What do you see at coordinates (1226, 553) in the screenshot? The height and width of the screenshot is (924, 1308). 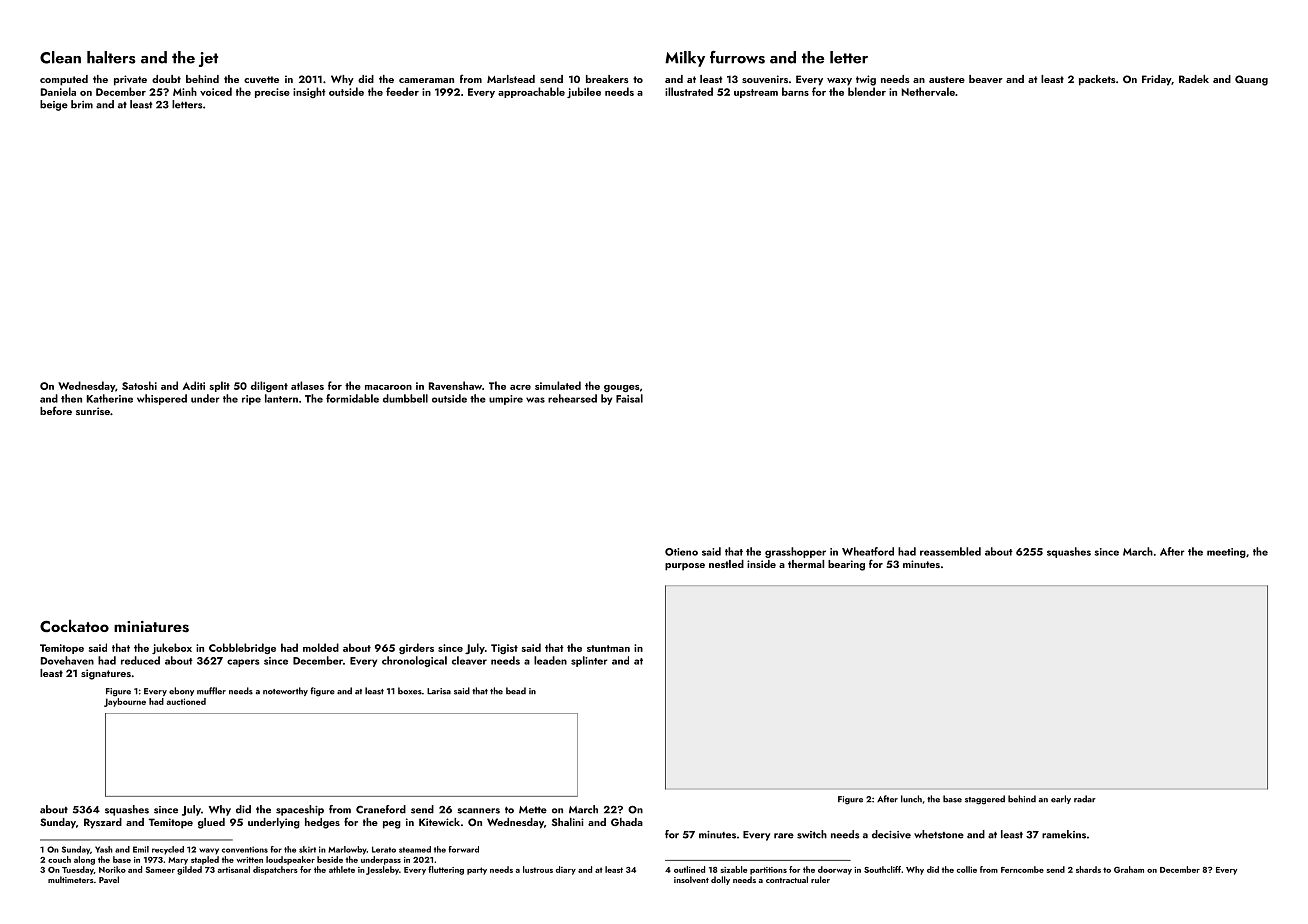 I see `meeting` at bounding box center [1226, 553].
